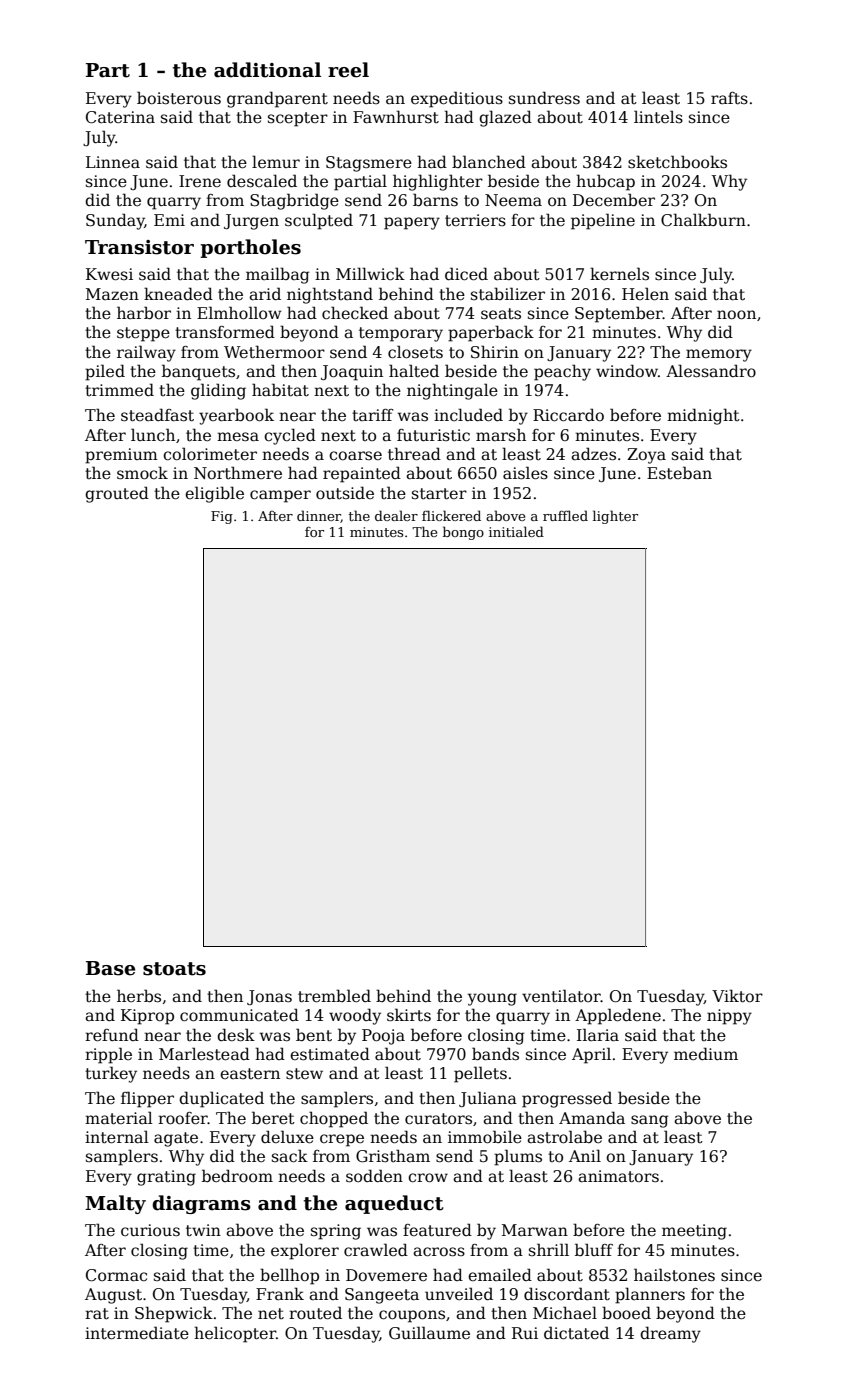  What do you see at coordinates (117, 1137) in the image?
I see `internal` at bounding box center [117, 1137].
